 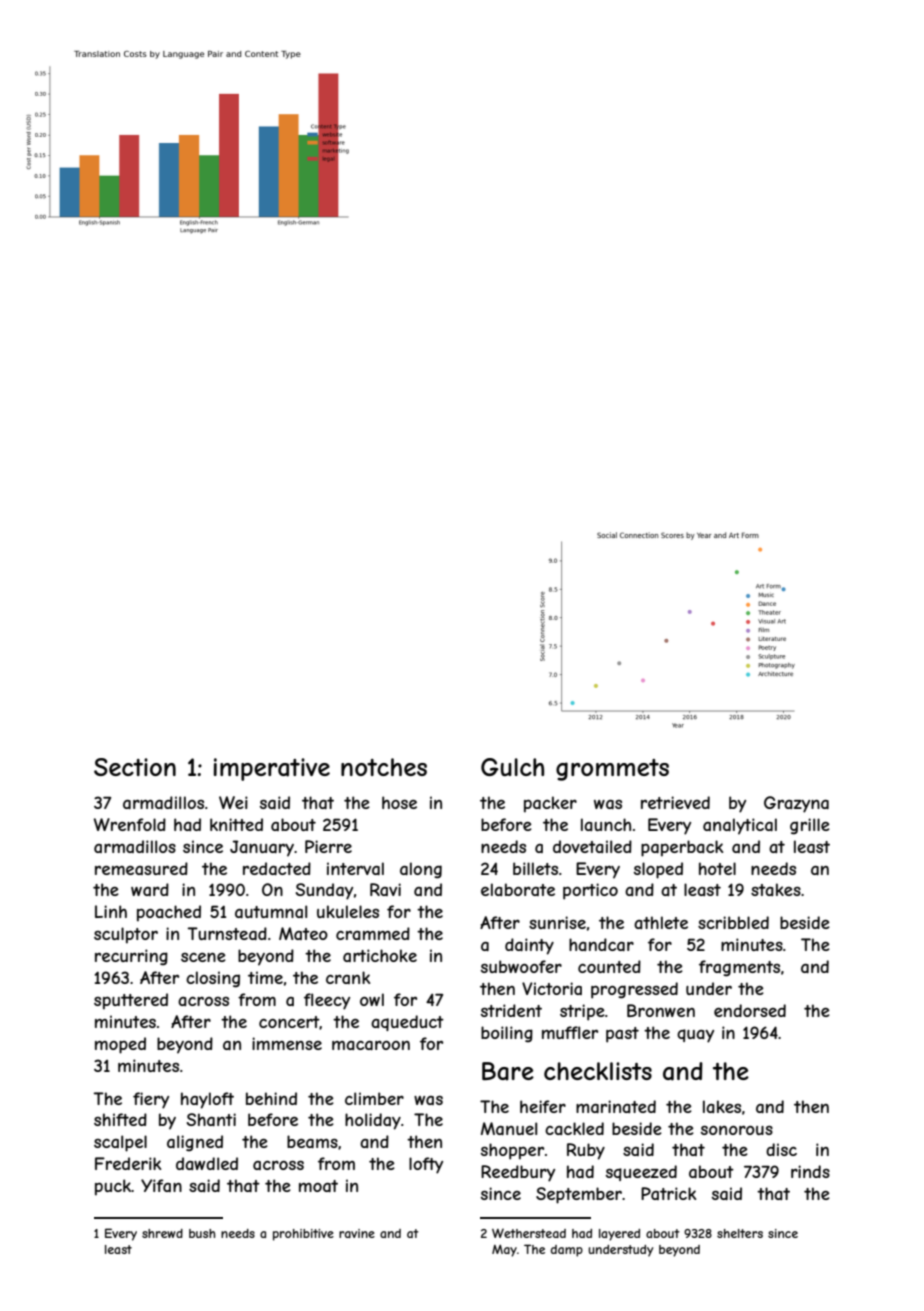 What do you see at coordinates (810, 1171) in the screenshot?
I see `rinds` at bounding box center [810, 1171].
